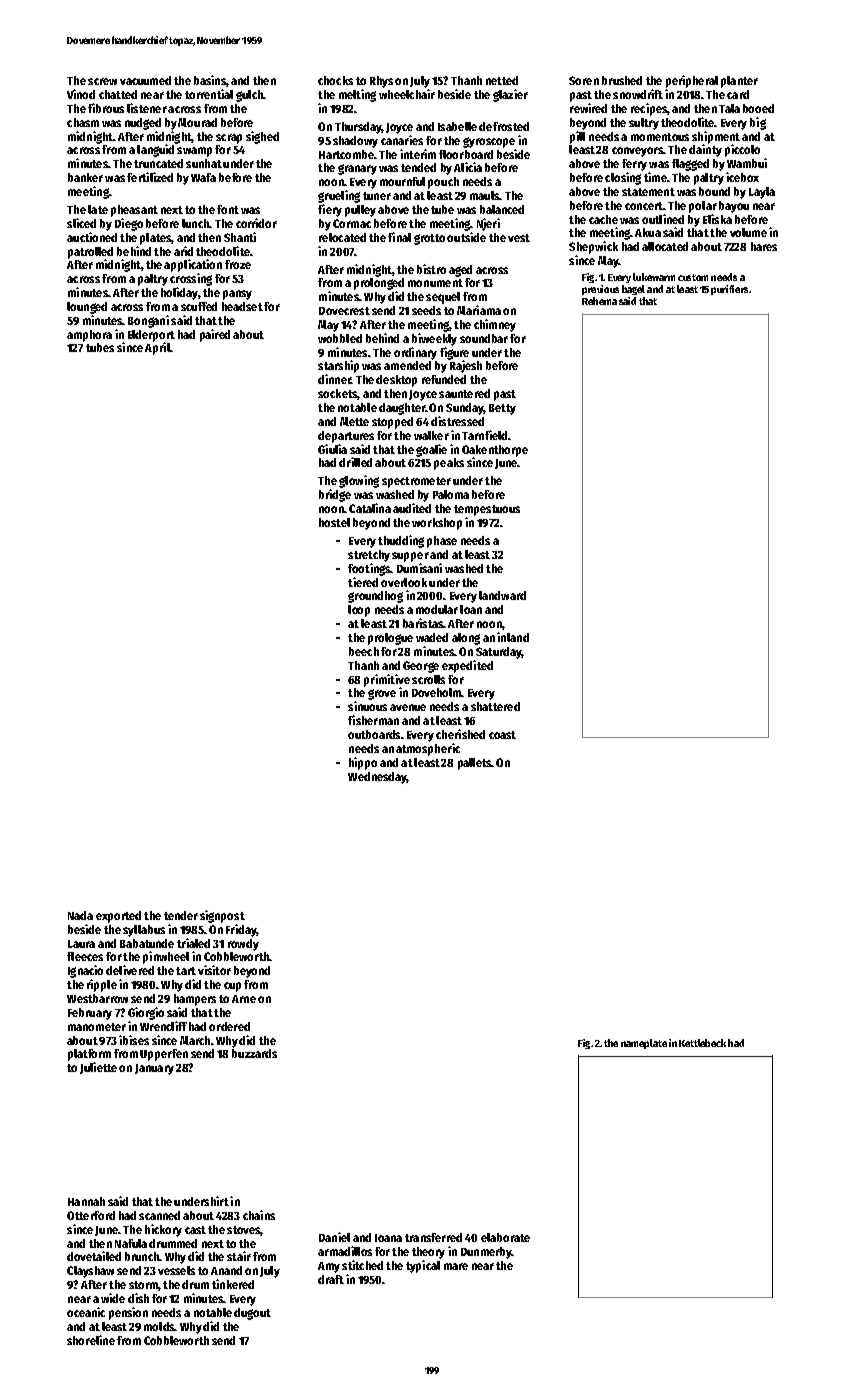 The width and height of the document is (849, 1400). I want to click on April, so click(157, 348).
